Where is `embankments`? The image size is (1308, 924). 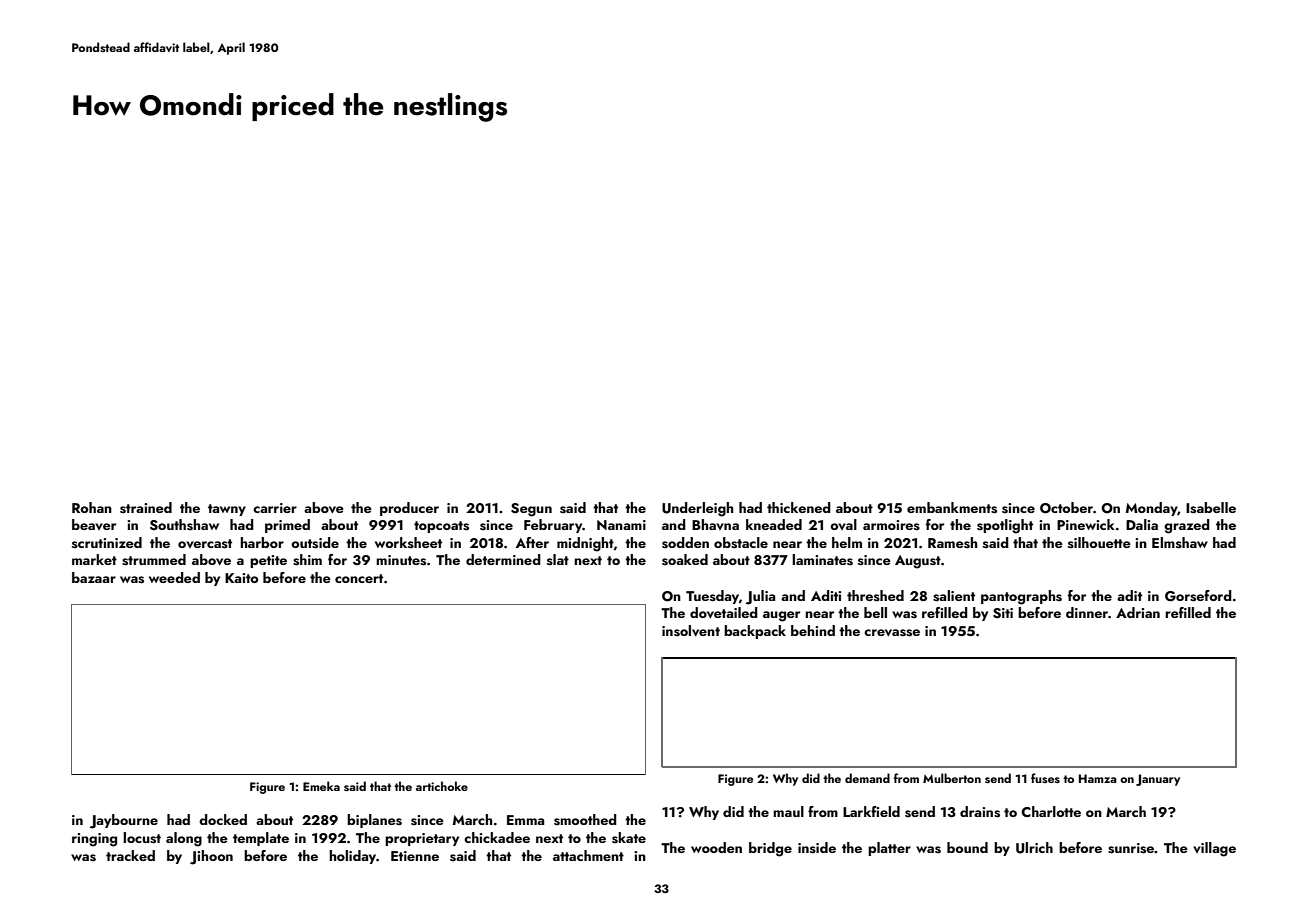 embankments is located at coordinates (952, 508).
